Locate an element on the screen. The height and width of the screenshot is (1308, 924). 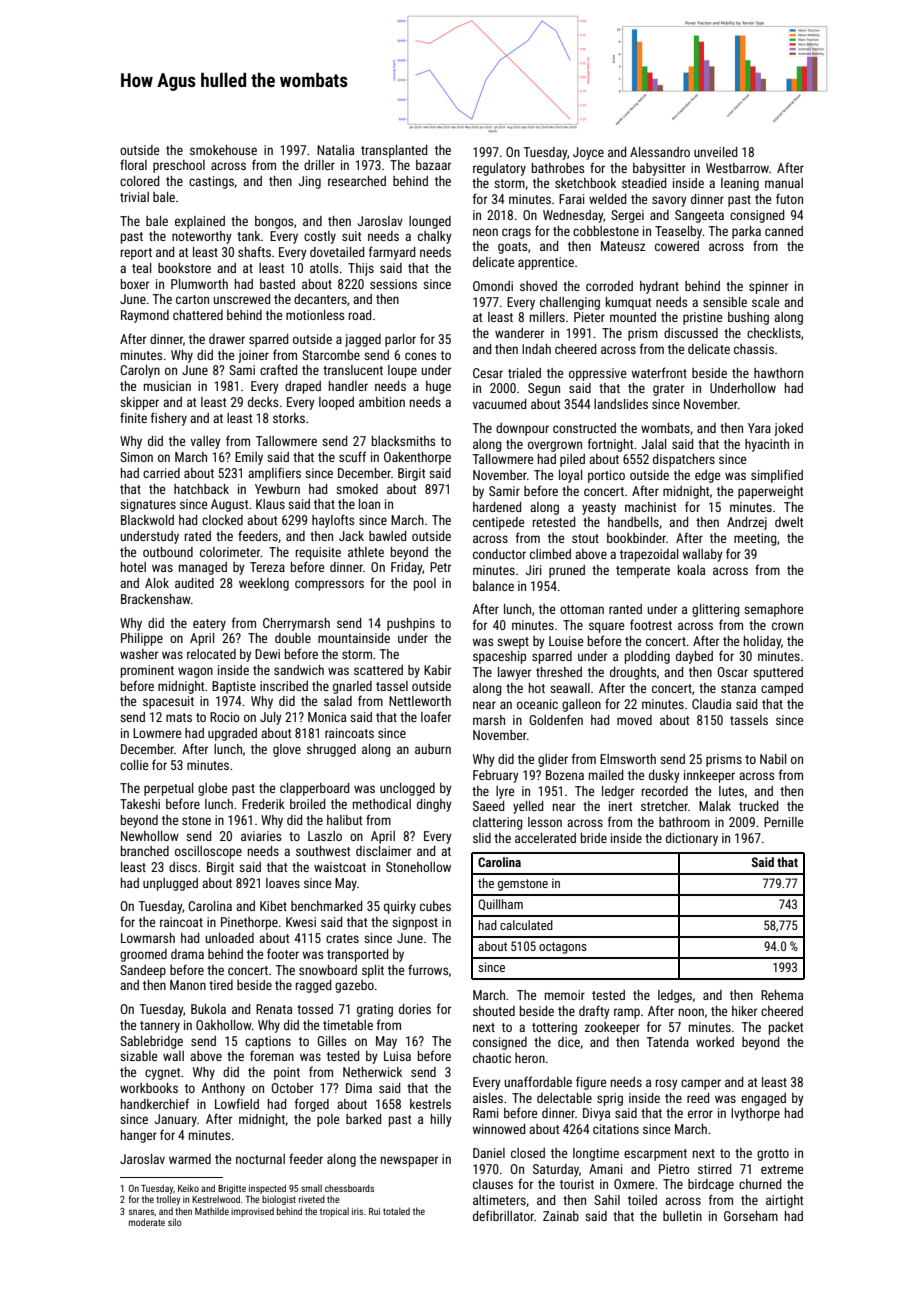
prominent is located at coordinates (147, 671).
